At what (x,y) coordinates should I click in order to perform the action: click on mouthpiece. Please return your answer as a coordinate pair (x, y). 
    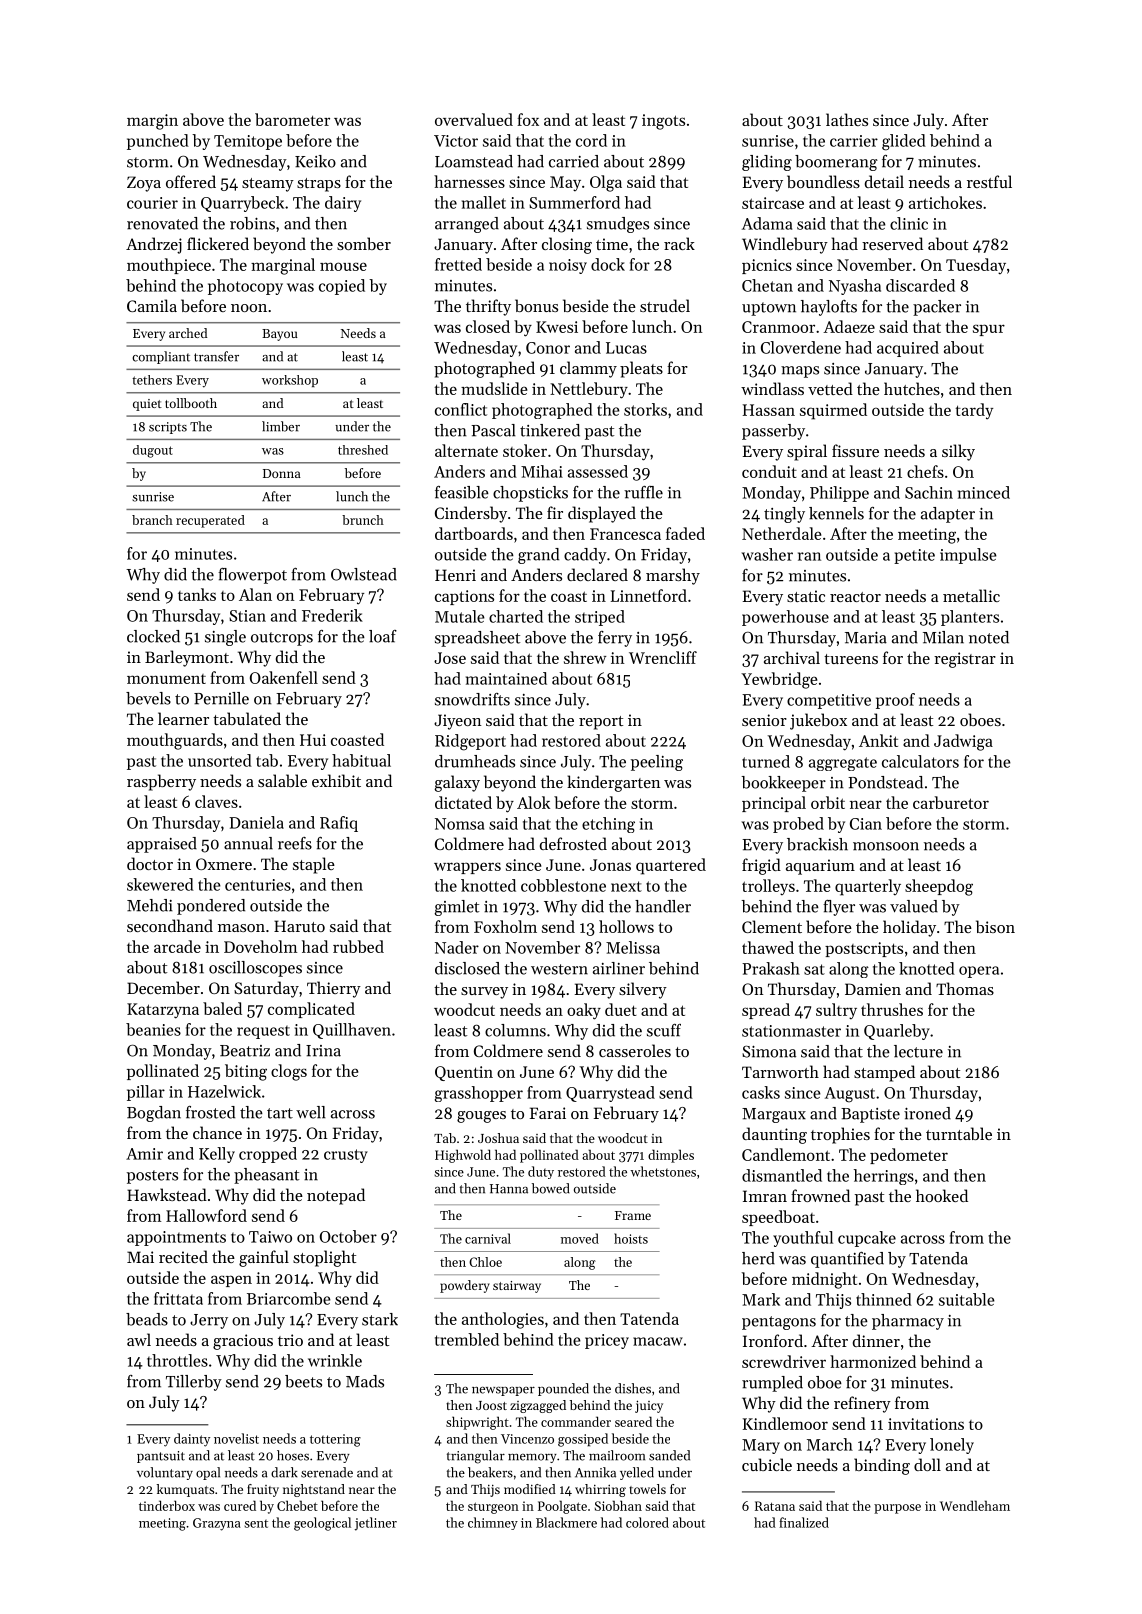
    Looking at the image, I should click on (169, 266).
